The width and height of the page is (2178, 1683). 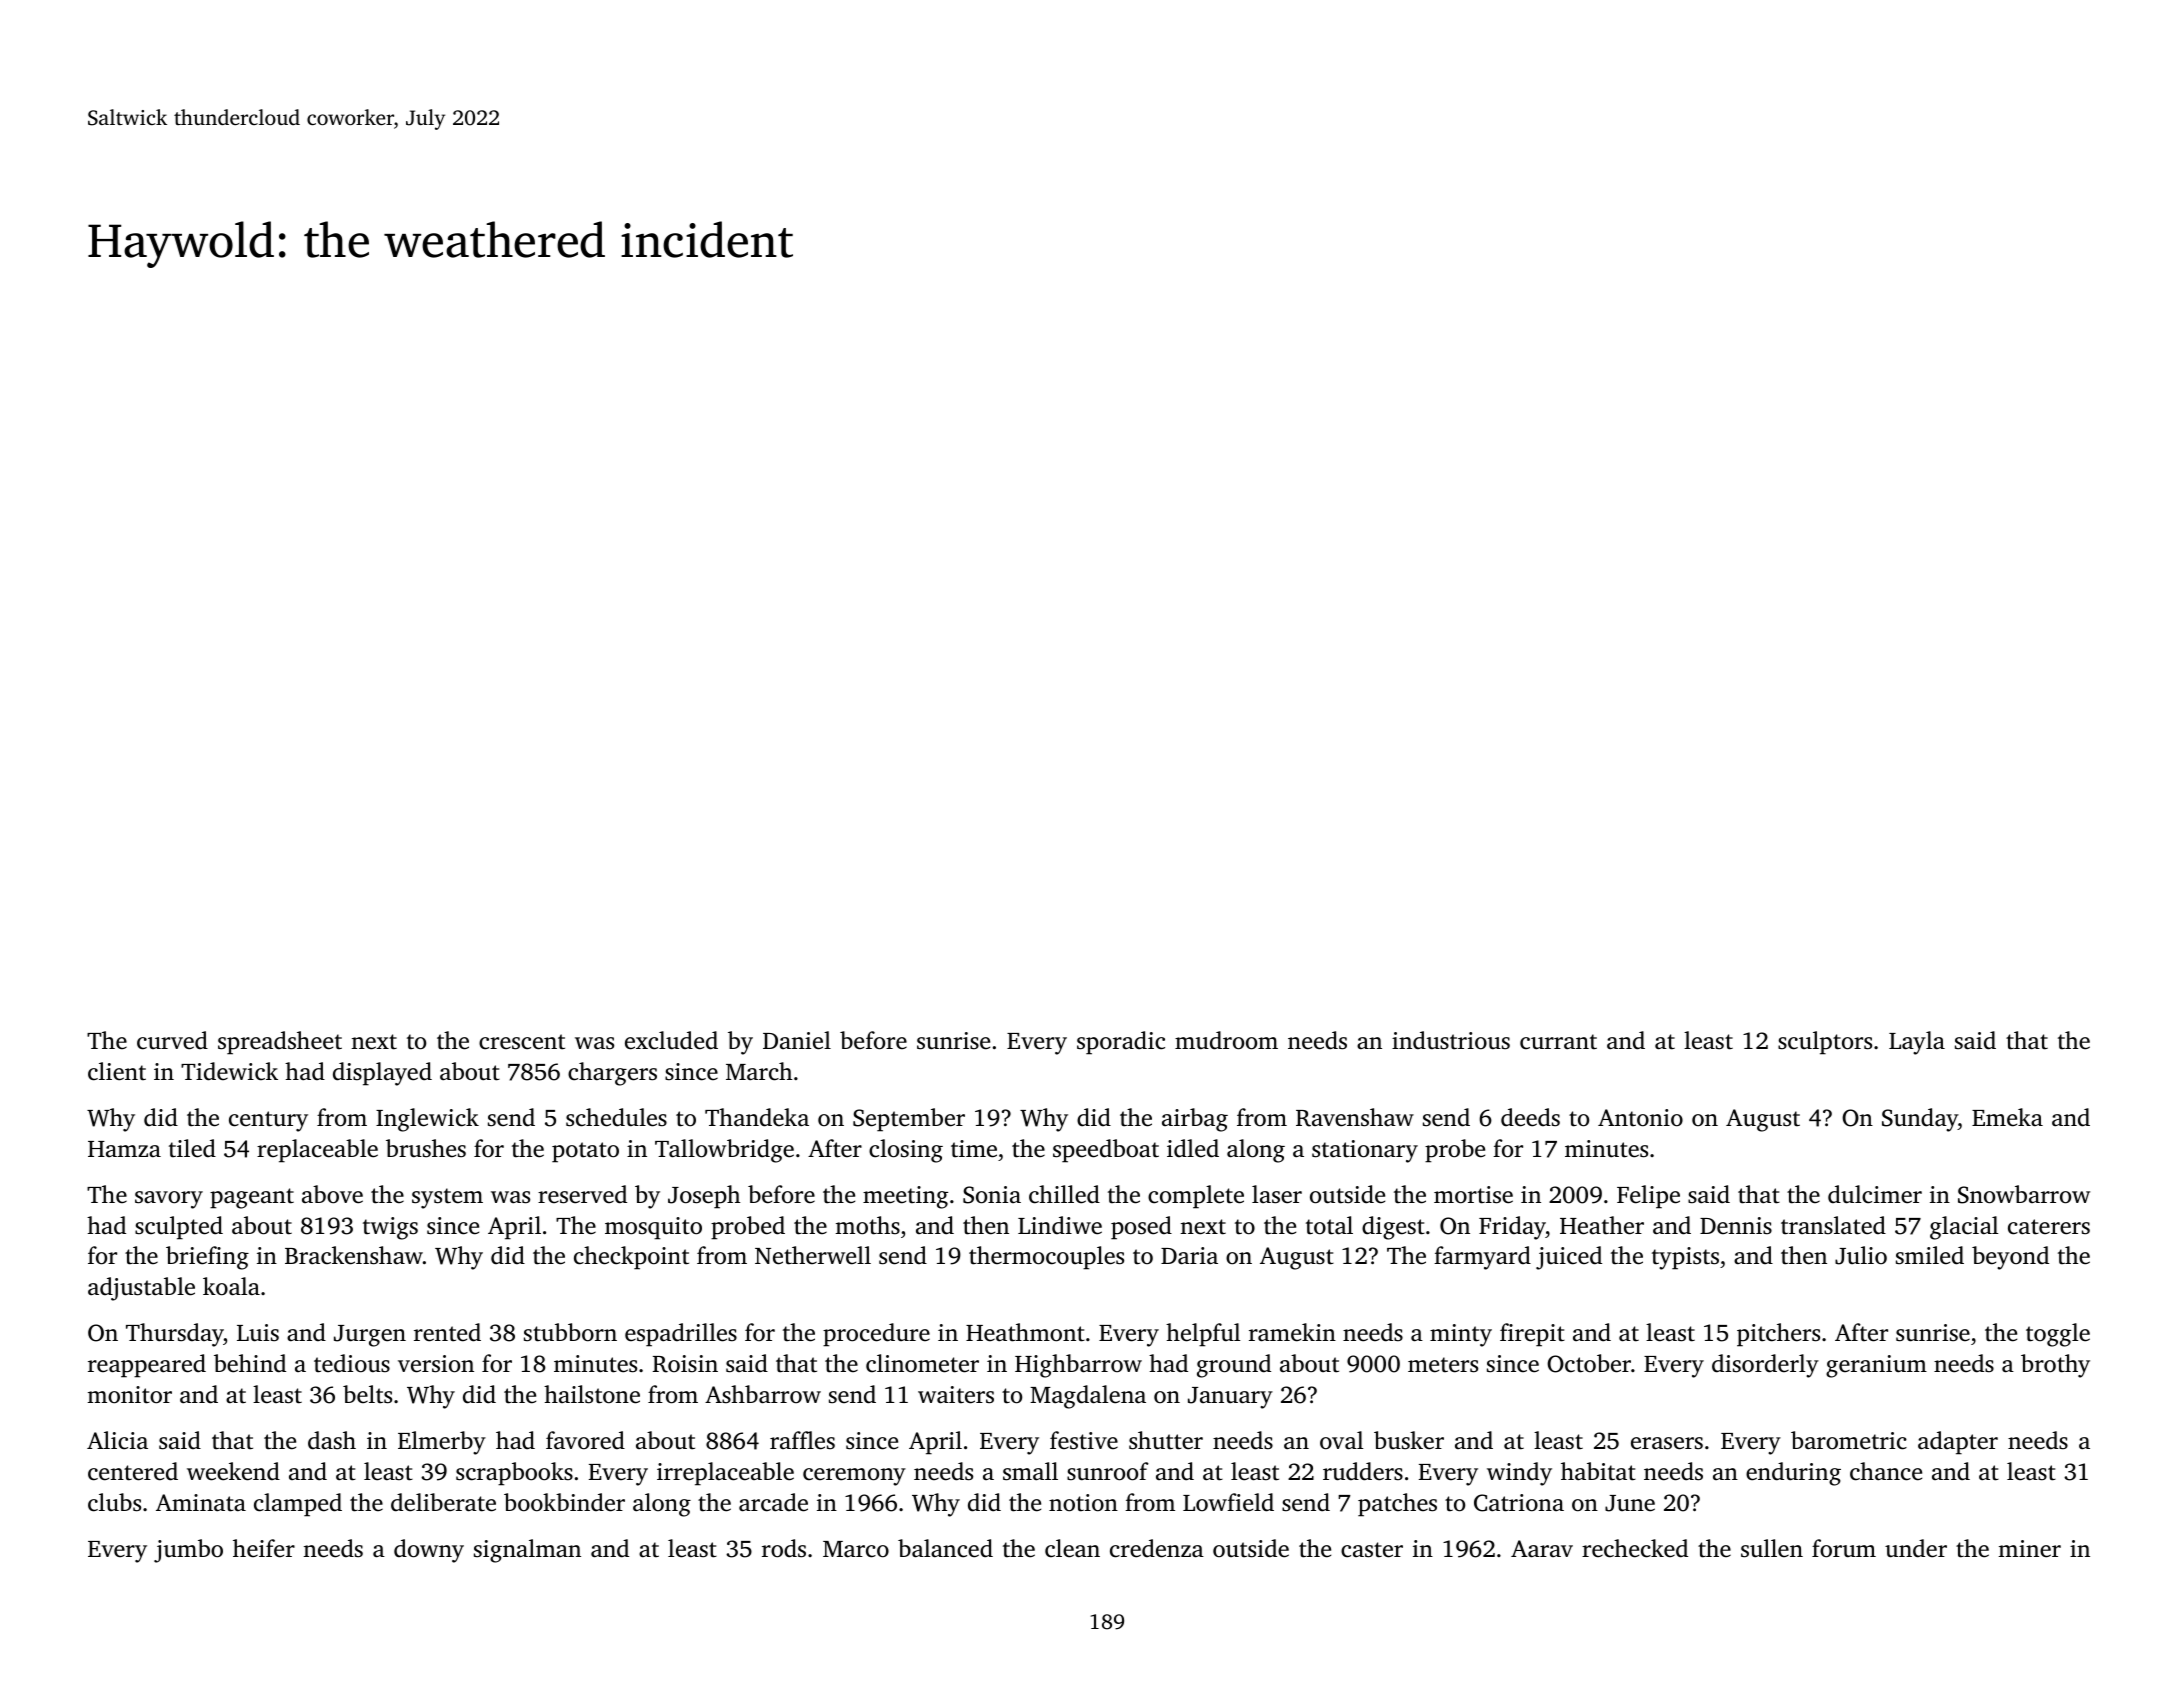 What do you see at coordinates (175, 1335) in the page?
I see `Thursday` at bounding box center [175, 1335].
